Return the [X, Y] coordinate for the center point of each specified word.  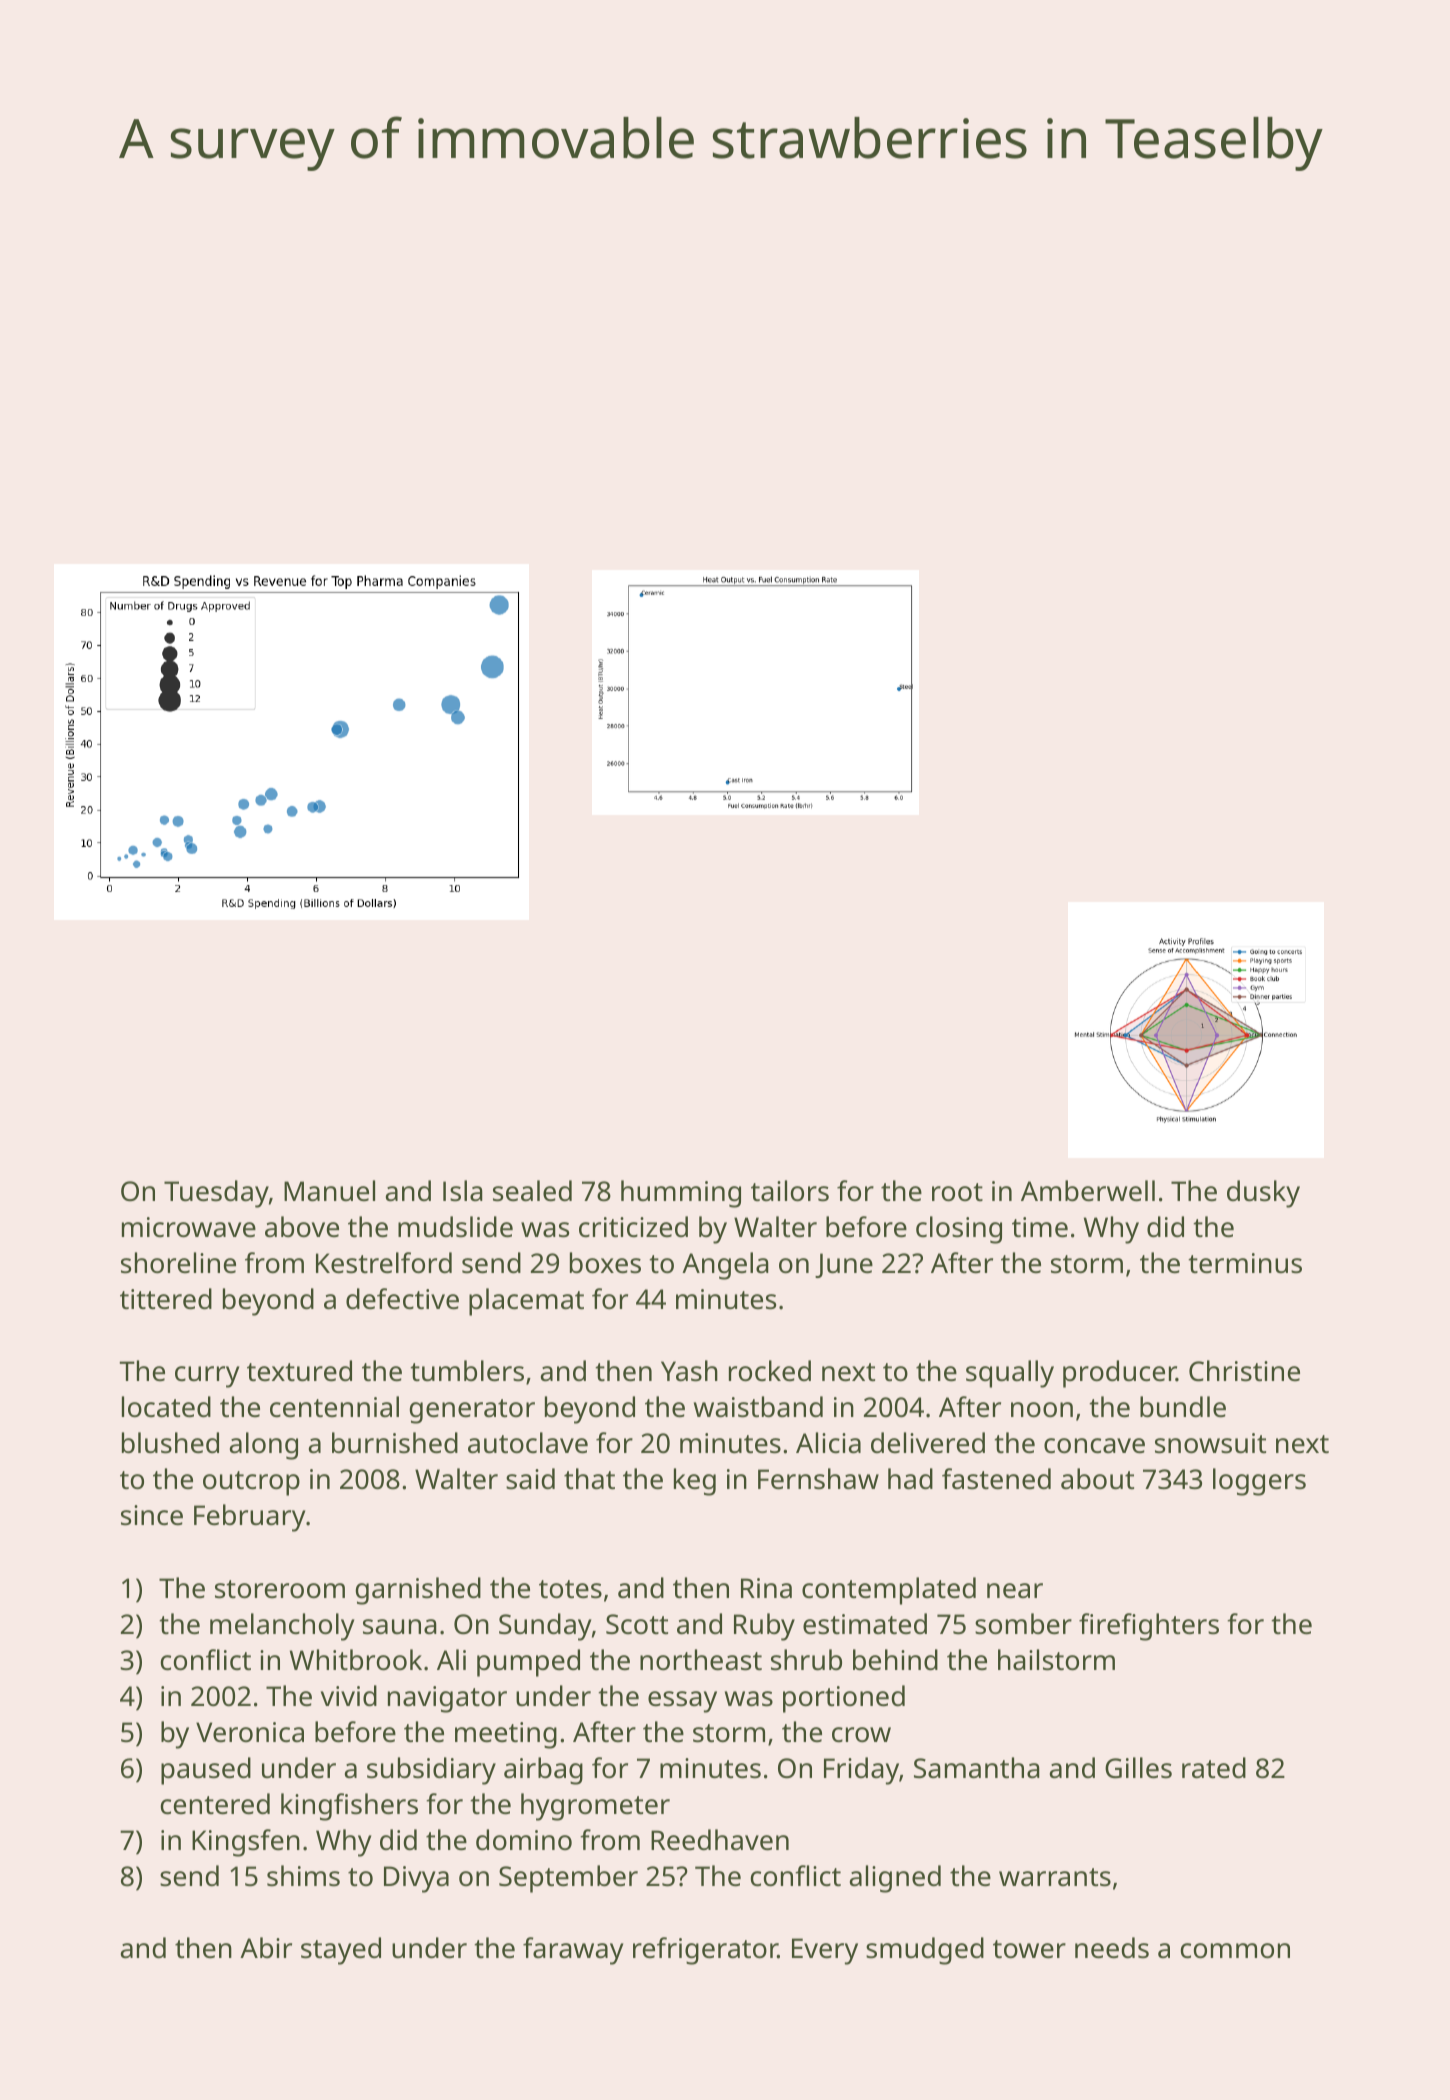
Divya [416, 1879]
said [530, 1479]
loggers [1259, 1482]
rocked [770, 1371]
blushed [170, 1443]
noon [1042, 1409]
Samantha [977, 1768]
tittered [166, 1299]
